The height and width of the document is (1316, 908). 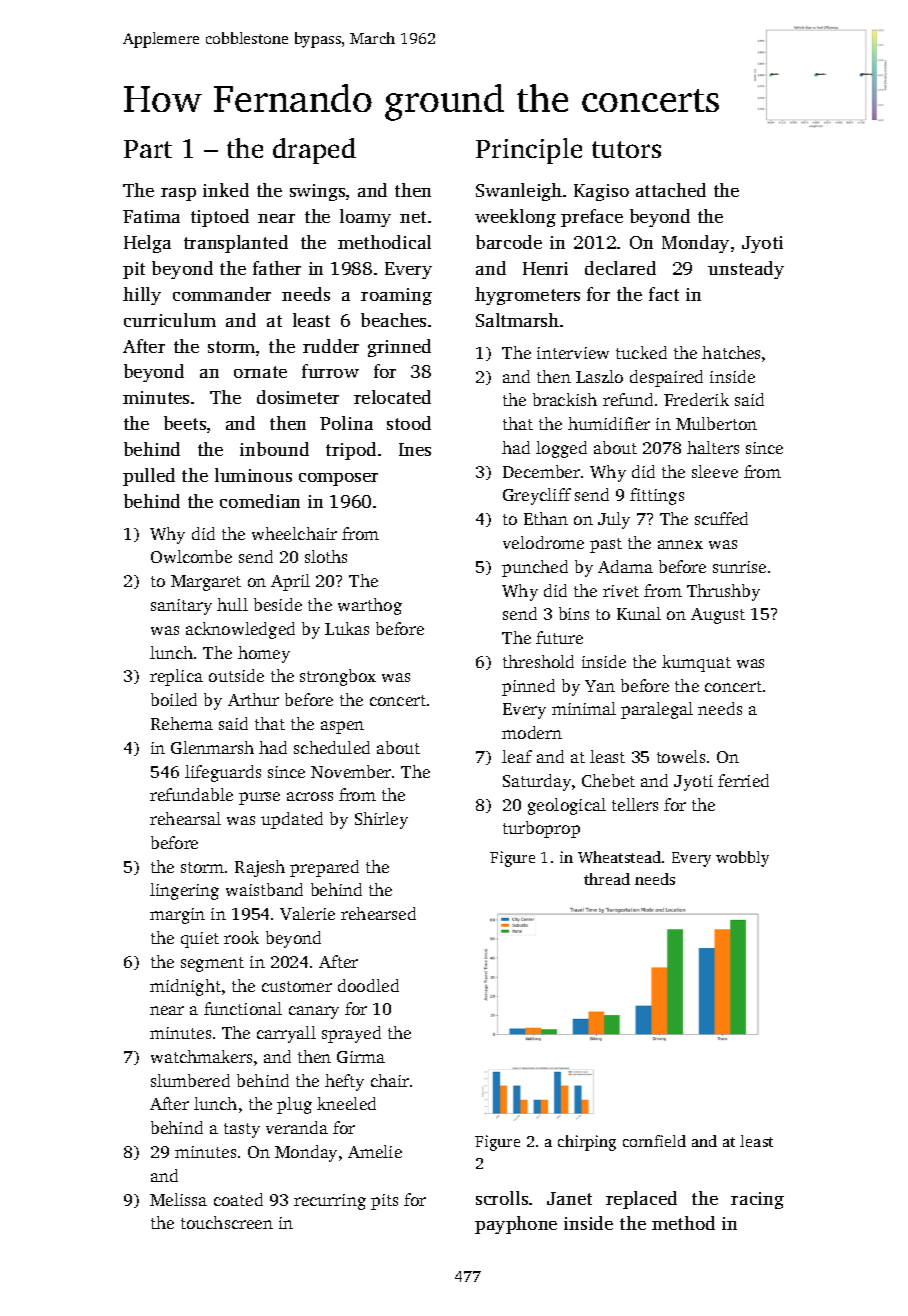 I want to click on Mulberton, so click(x=716, y=423).
